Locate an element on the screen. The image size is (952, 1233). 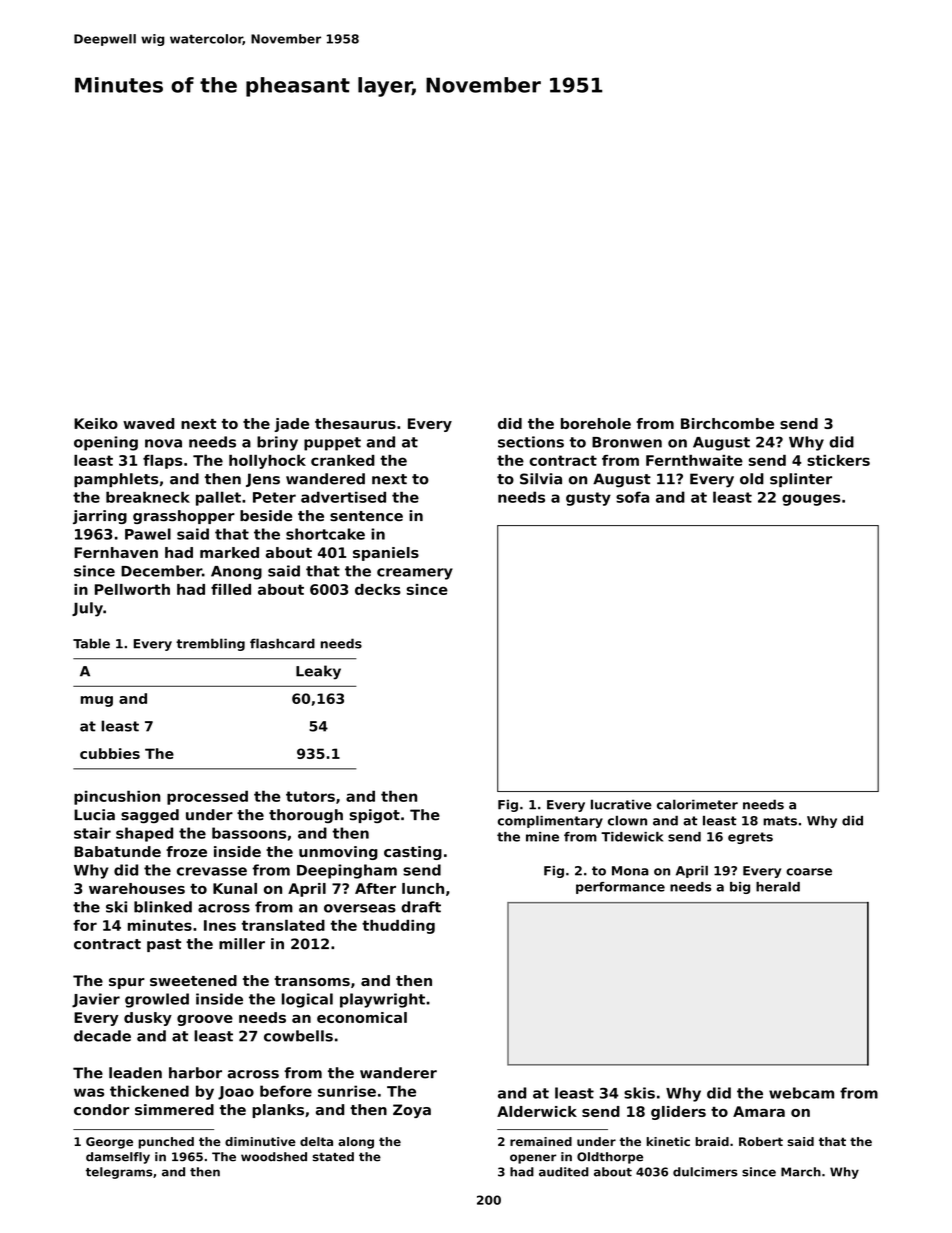
creamery is located at coordinates (415, 574).
